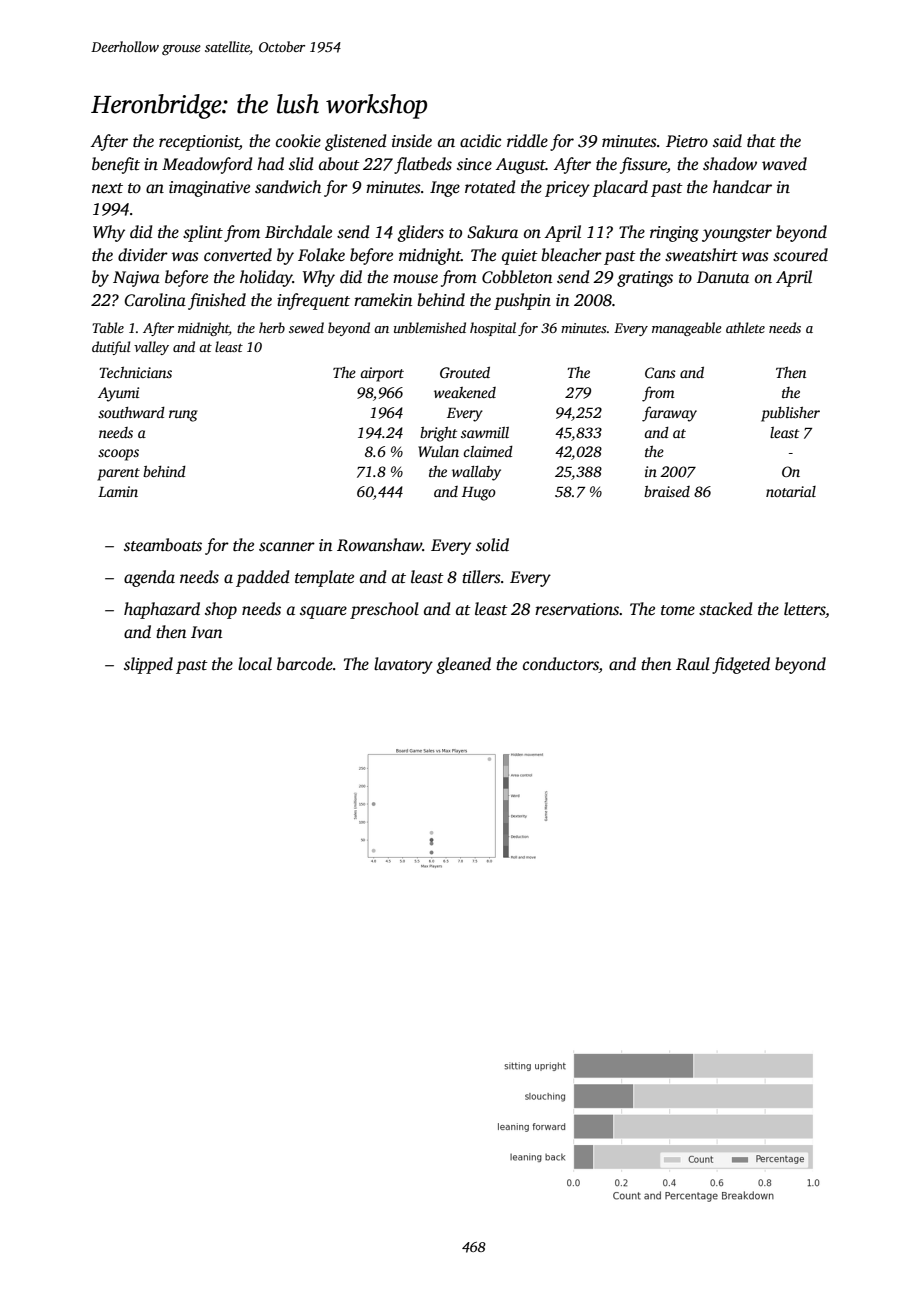  Describe the element at coordinates (791, 491) in the image. I see `notarial` at that location.
